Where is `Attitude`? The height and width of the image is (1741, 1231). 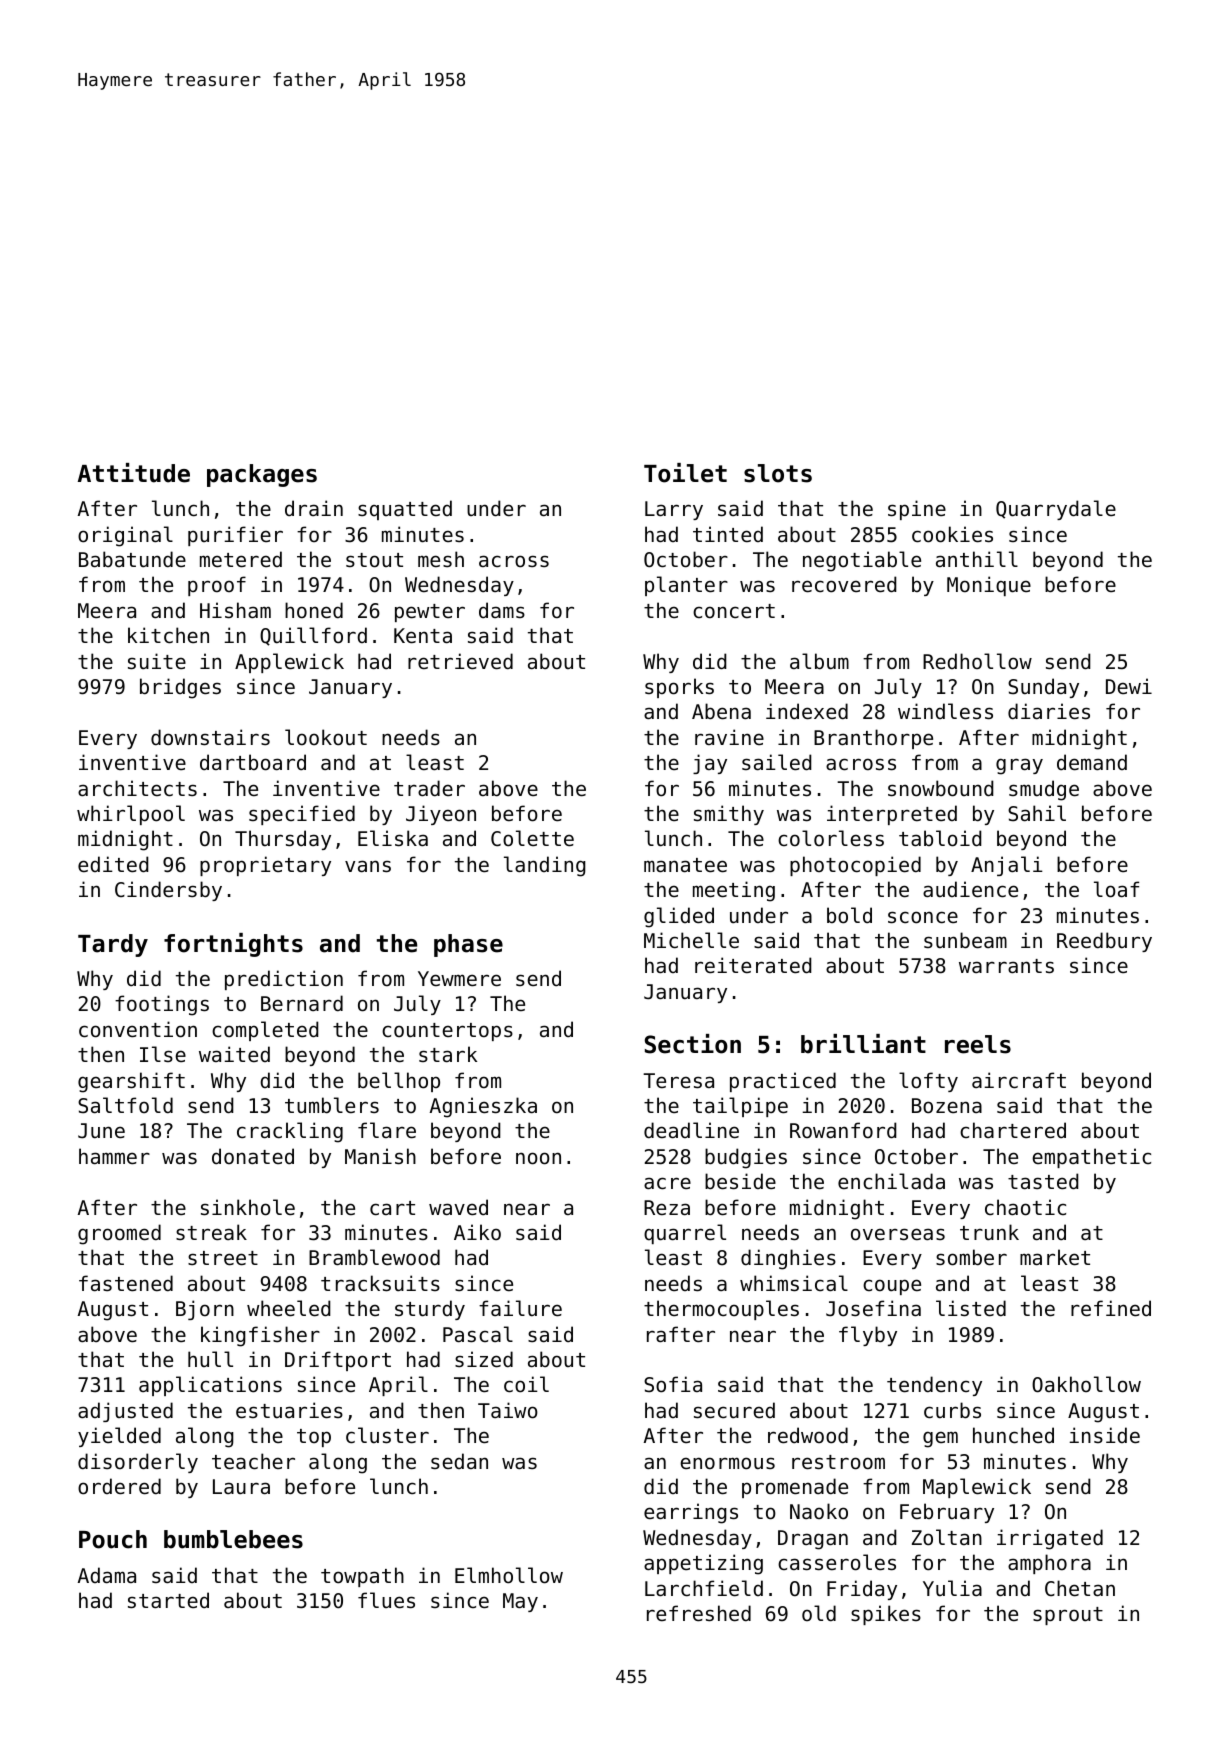
Attitude is located at coordinates (134, 473).
